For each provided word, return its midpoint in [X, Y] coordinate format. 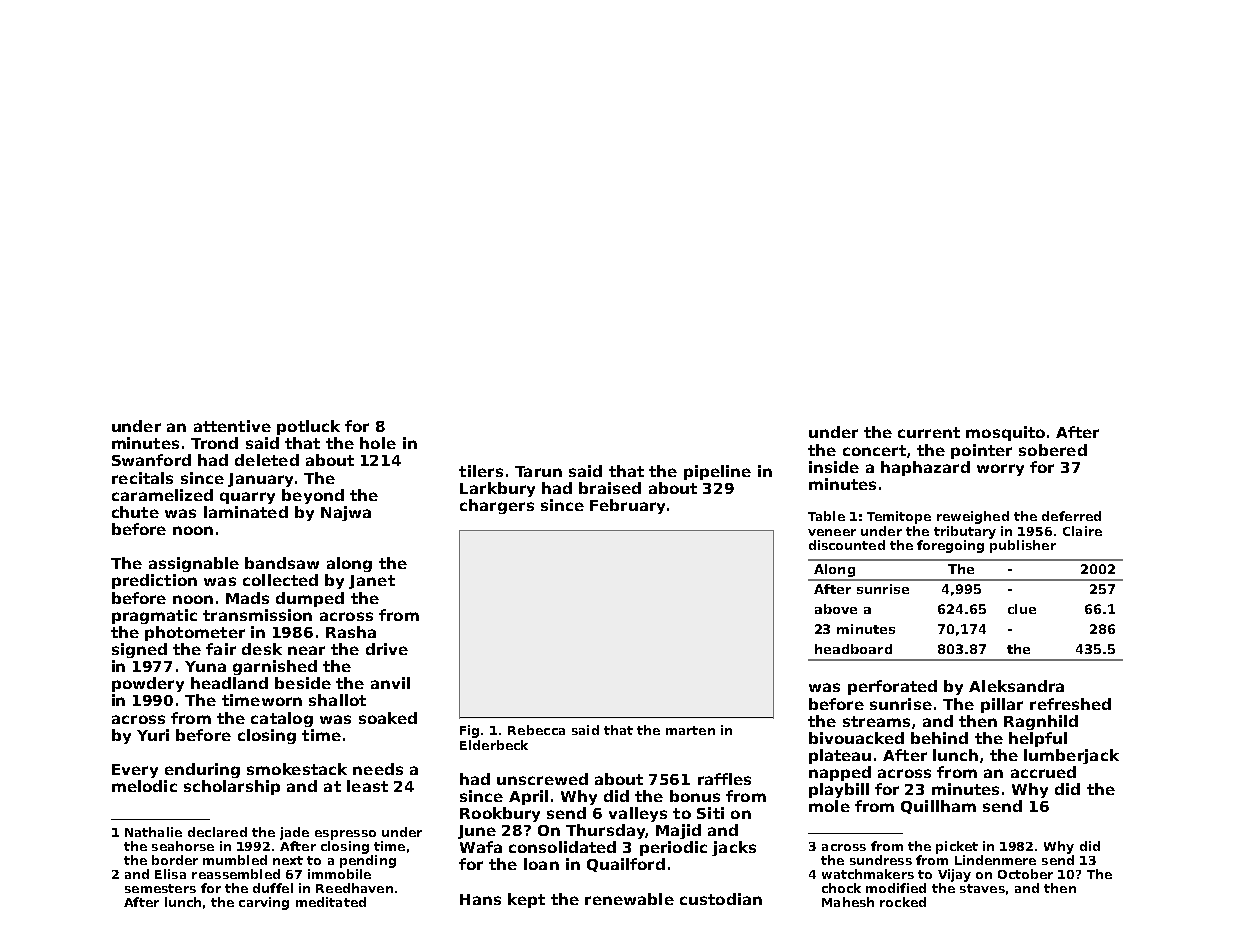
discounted [847, 545]
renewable [629, 899]
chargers [497, 506]
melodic [144, 786]
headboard [853, 649]
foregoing [950, 546]
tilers [481, 471]
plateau [840, 756]
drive [387, 649]
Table [826, 516]
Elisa [170, 874]
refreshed [1070, 704]
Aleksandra [1016, 686]
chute [135, 512]
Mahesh [848, 902]
